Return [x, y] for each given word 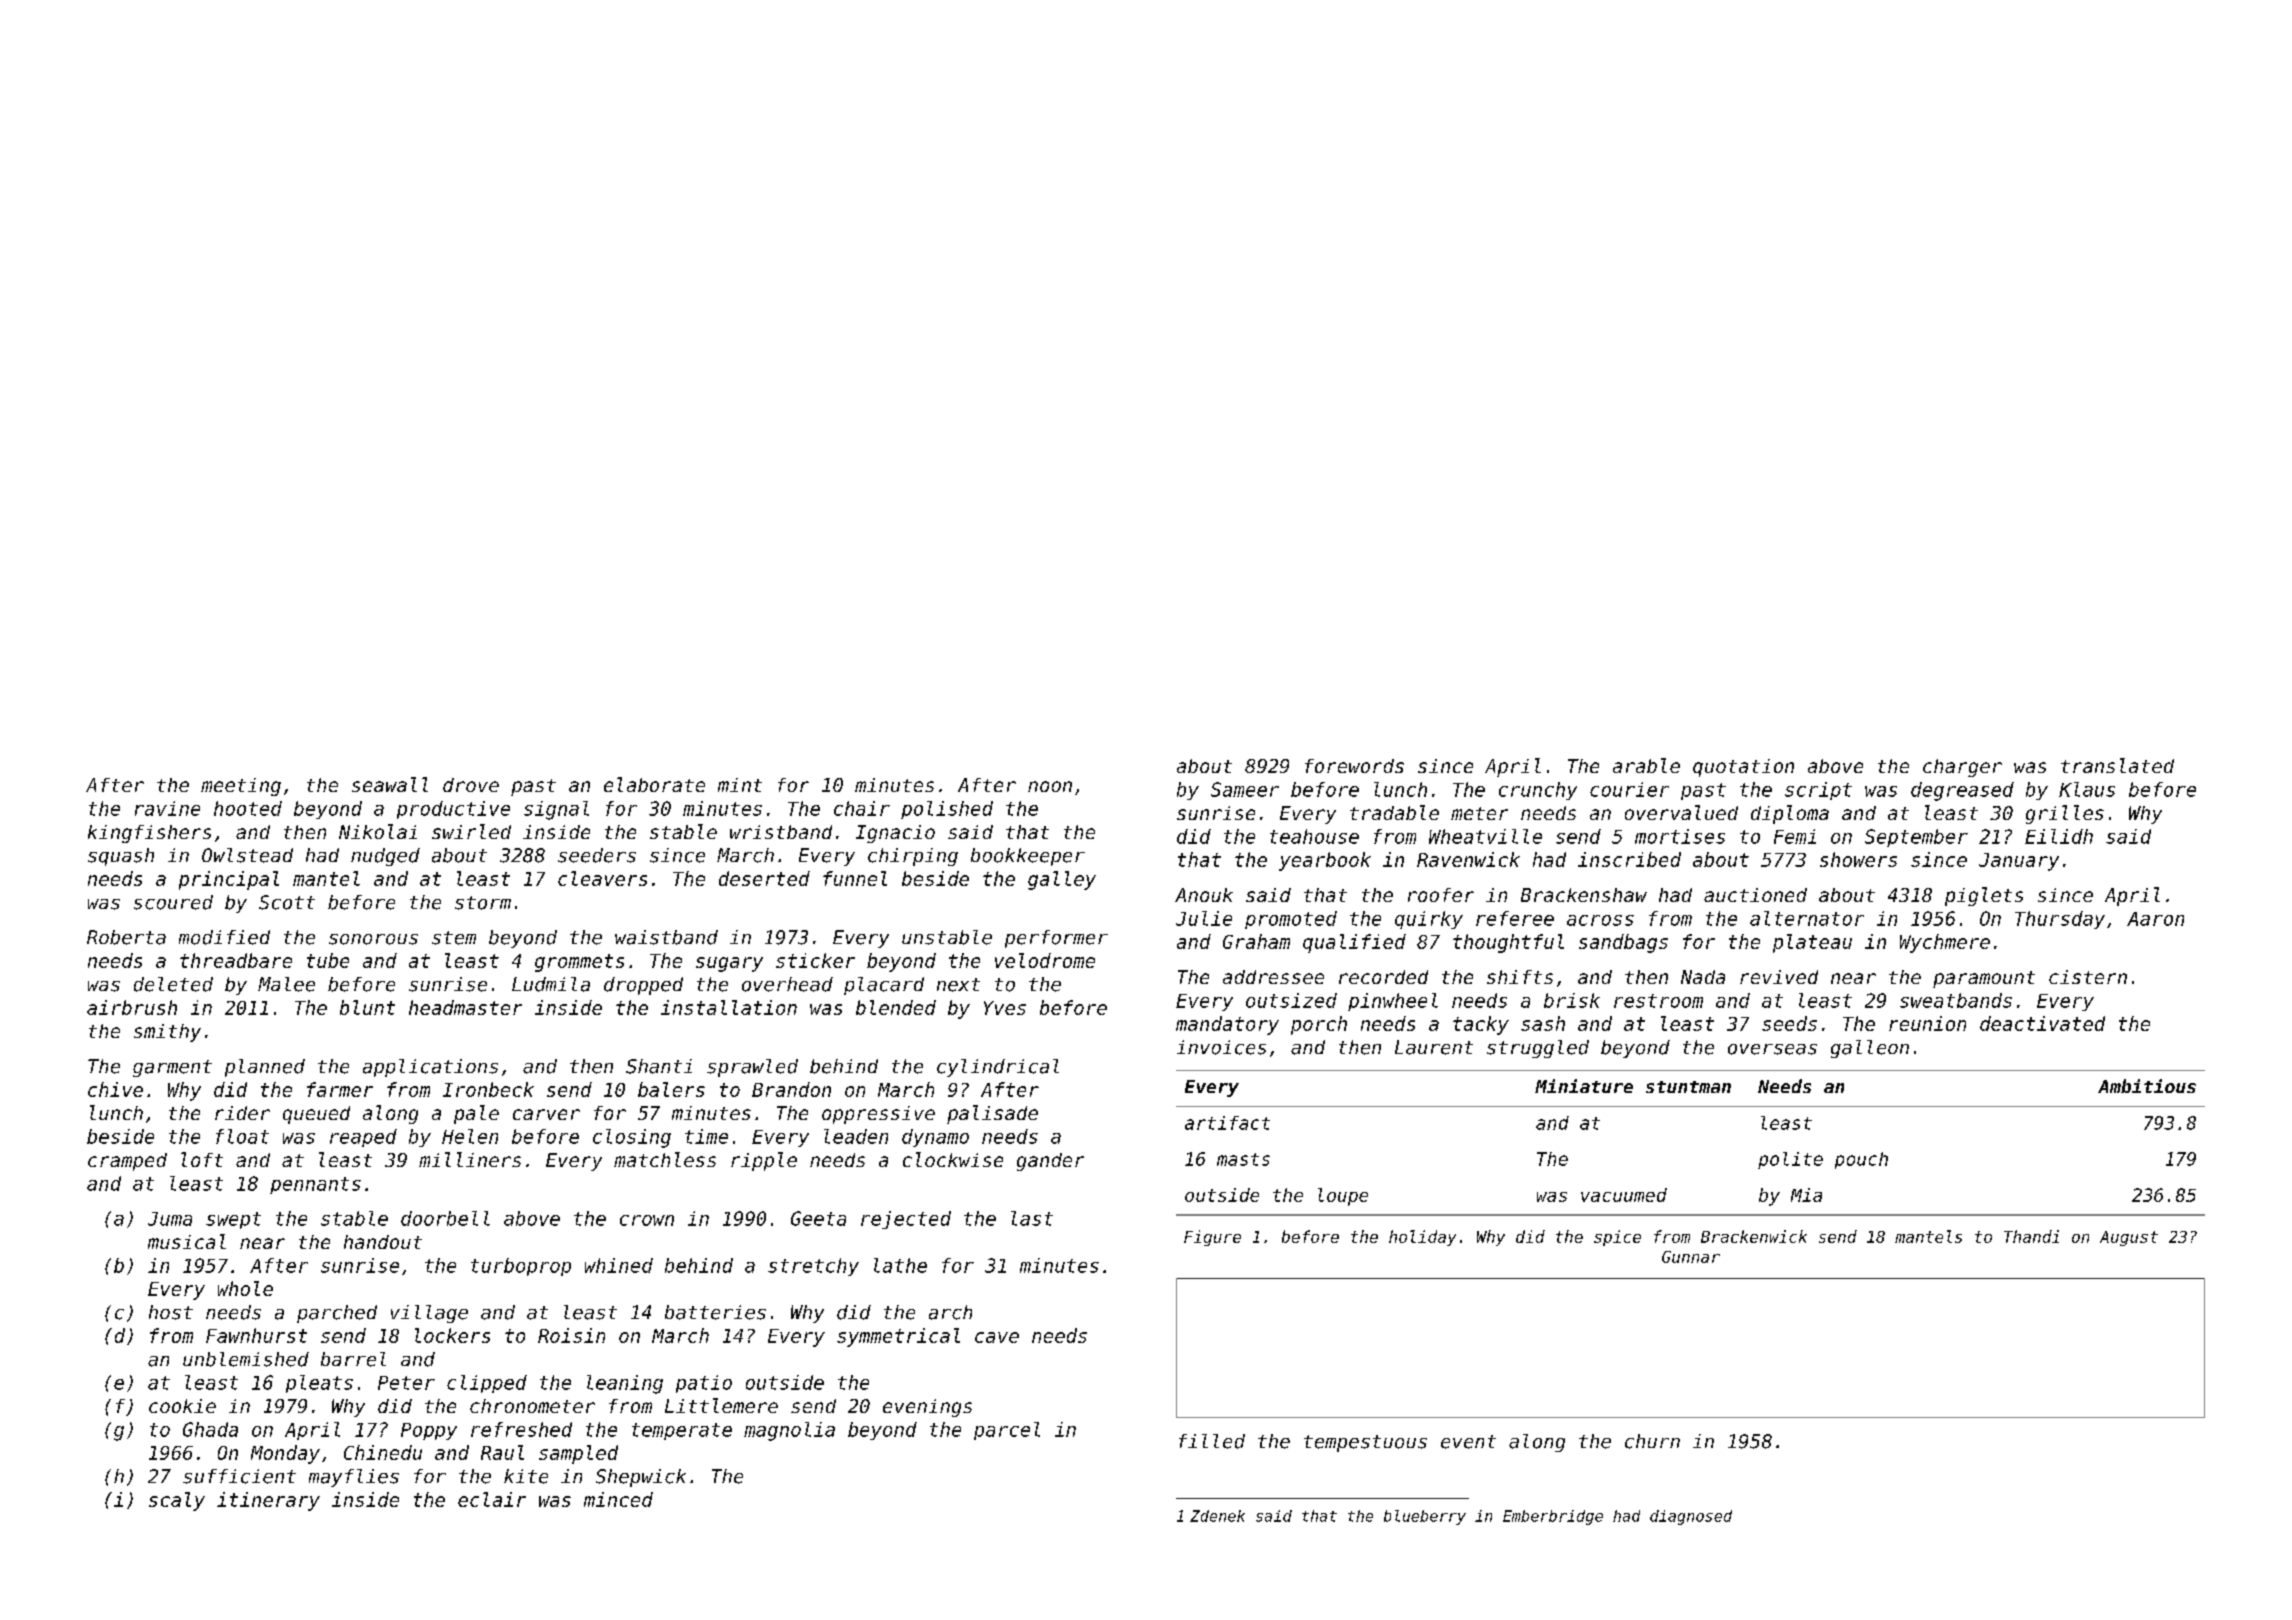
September [1916, 838]
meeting [241, 787]
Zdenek [1217, 1516]
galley [1062, 880]
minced [618, 1499]
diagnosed [1691, 1517]
